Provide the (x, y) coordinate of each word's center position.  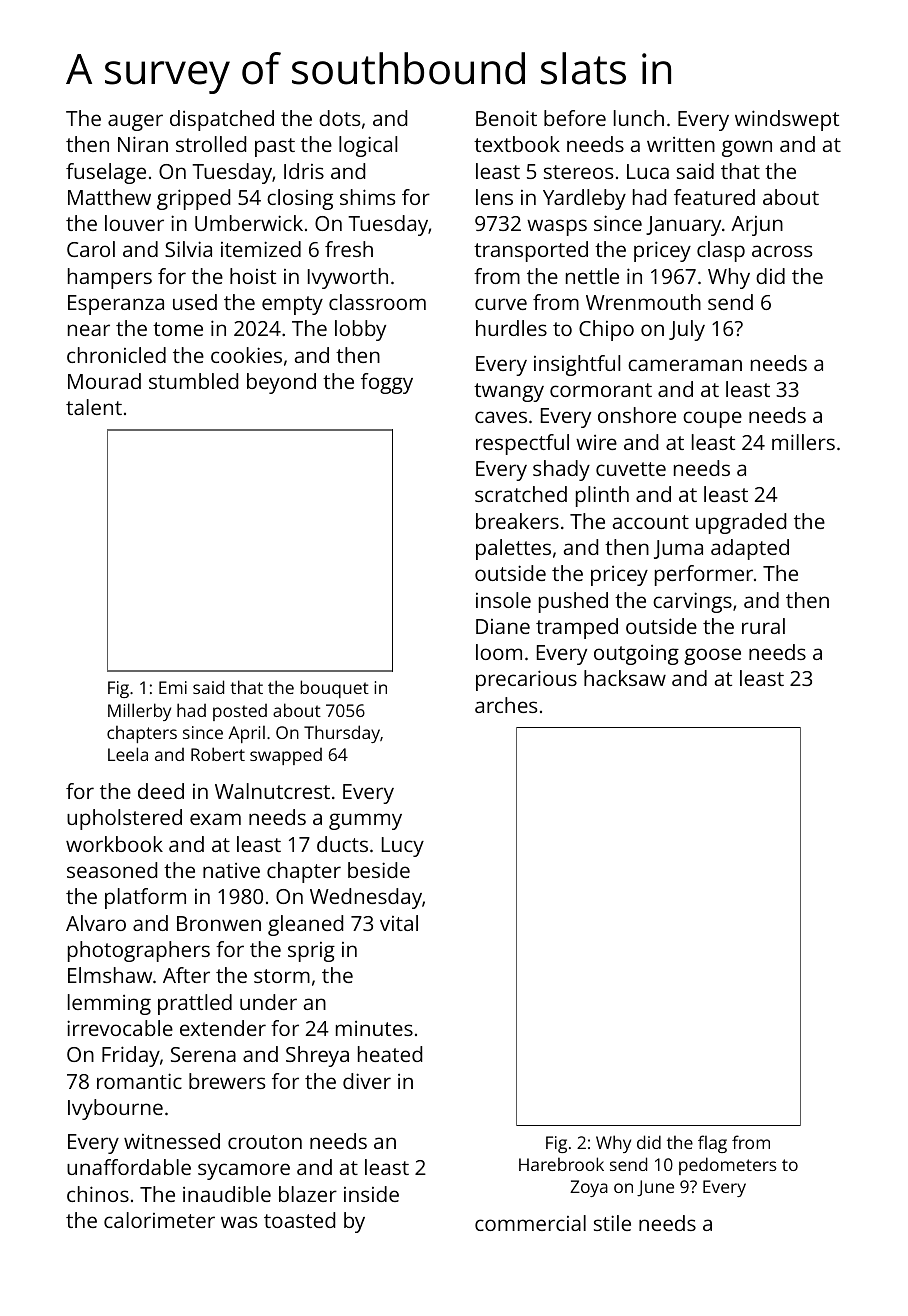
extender (223, 1028)
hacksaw (625, 678)
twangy (509, 392)
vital (399, 923)
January (683, 226)
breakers (517, 521)
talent (94, 407)
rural (763, 626)
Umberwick (249, 223)
